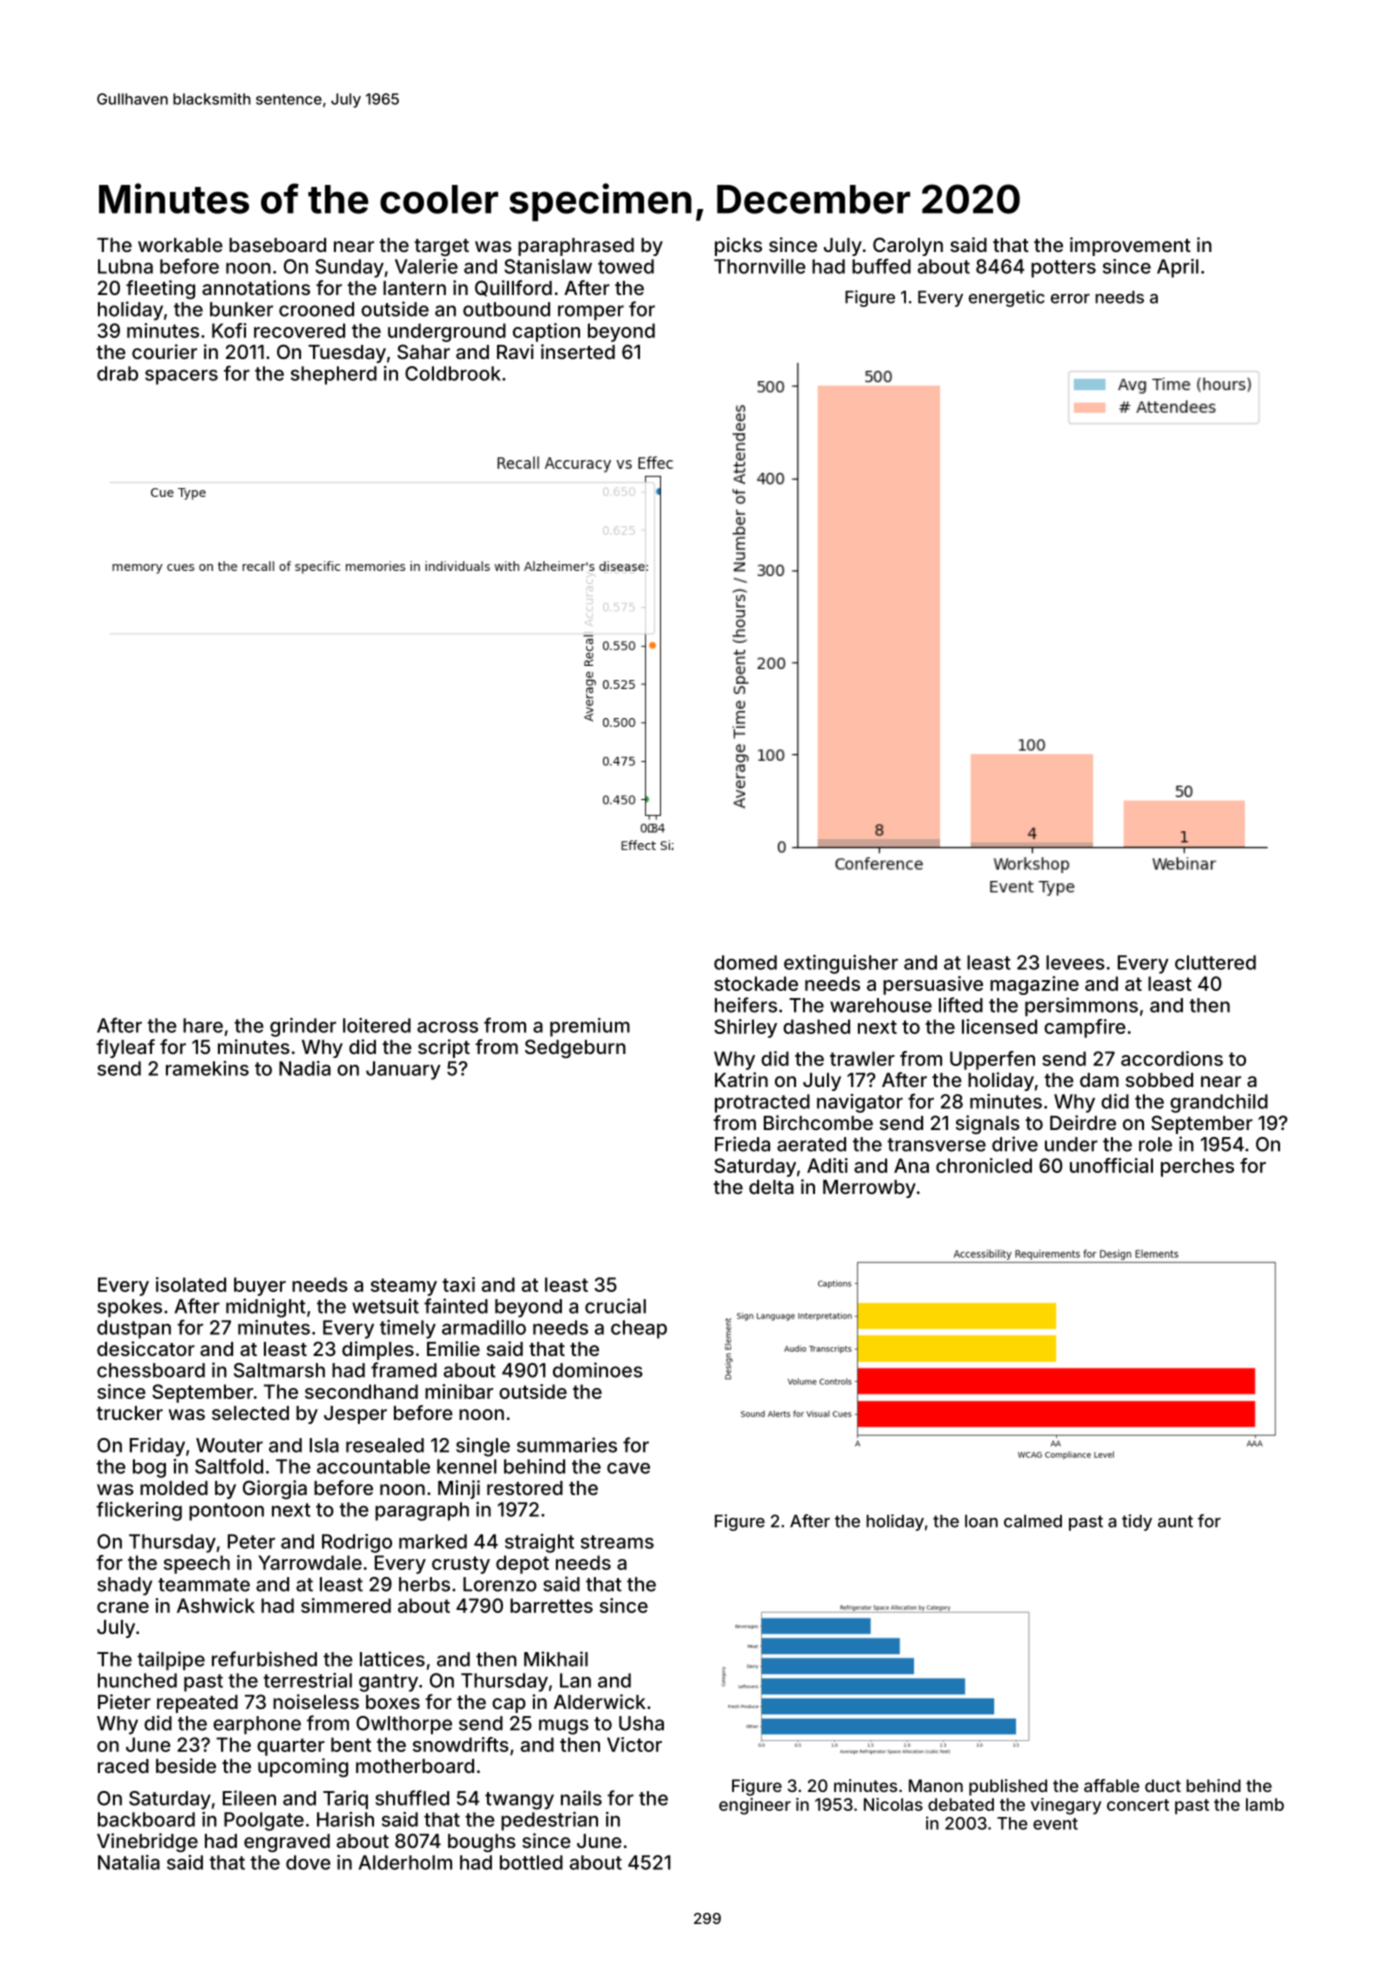 This image has height=1969, width=1386. What do you see at coordinates (575, 1048) in the image?
I see `Sedgeburn` at bounding box center [575, 1048].
